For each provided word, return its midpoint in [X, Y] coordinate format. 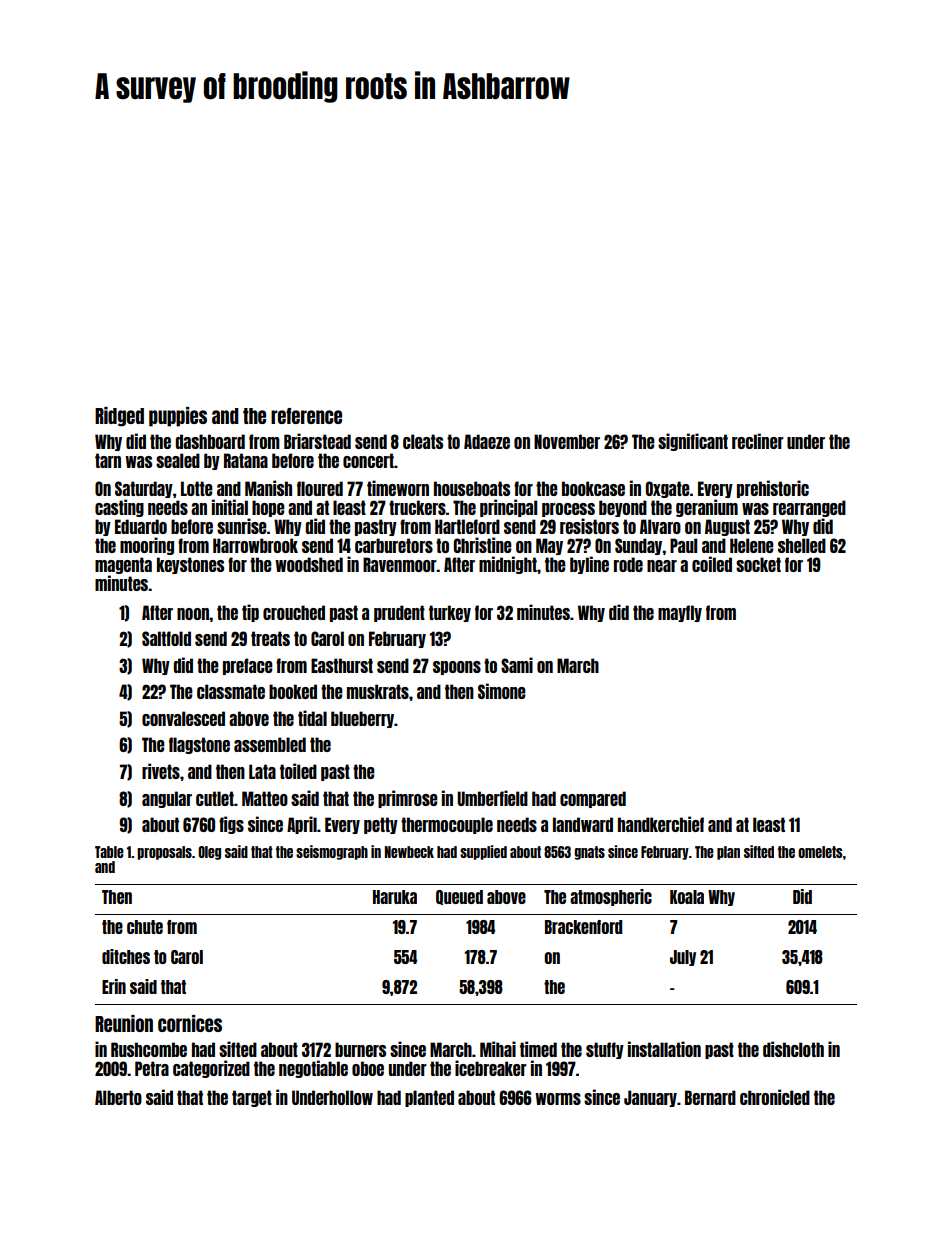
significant [693, 442]
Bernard [710, 1097]
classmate [231, 691]
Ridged [119, 417]
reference [306, 416]
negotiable [313, 1069]
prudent [399, 613]
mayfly [680, 613]
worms [558, 1099]
